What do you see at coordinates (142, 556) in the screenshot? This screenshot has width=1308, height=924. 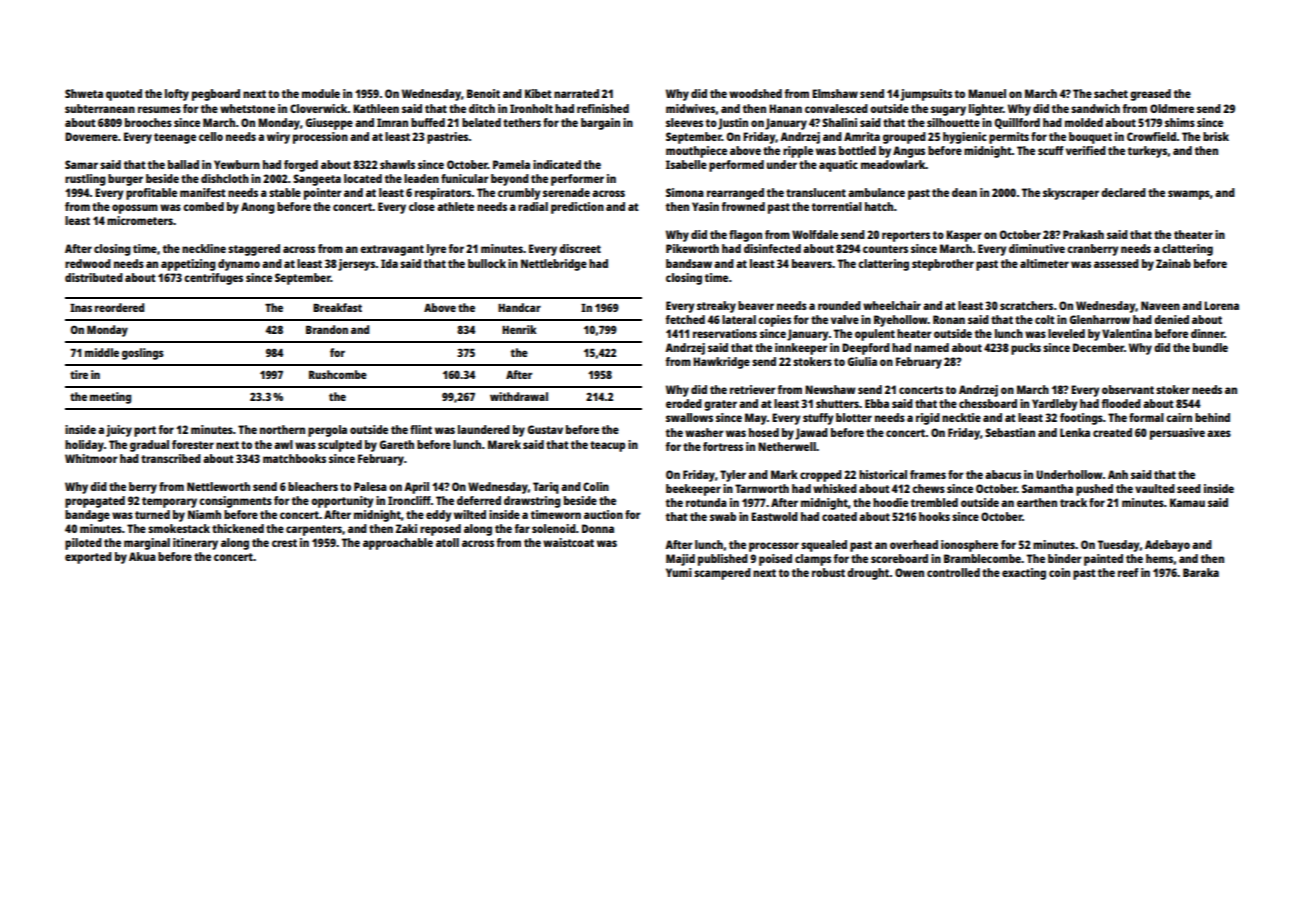 I see `Akua` at bounding box center [142, 556].
